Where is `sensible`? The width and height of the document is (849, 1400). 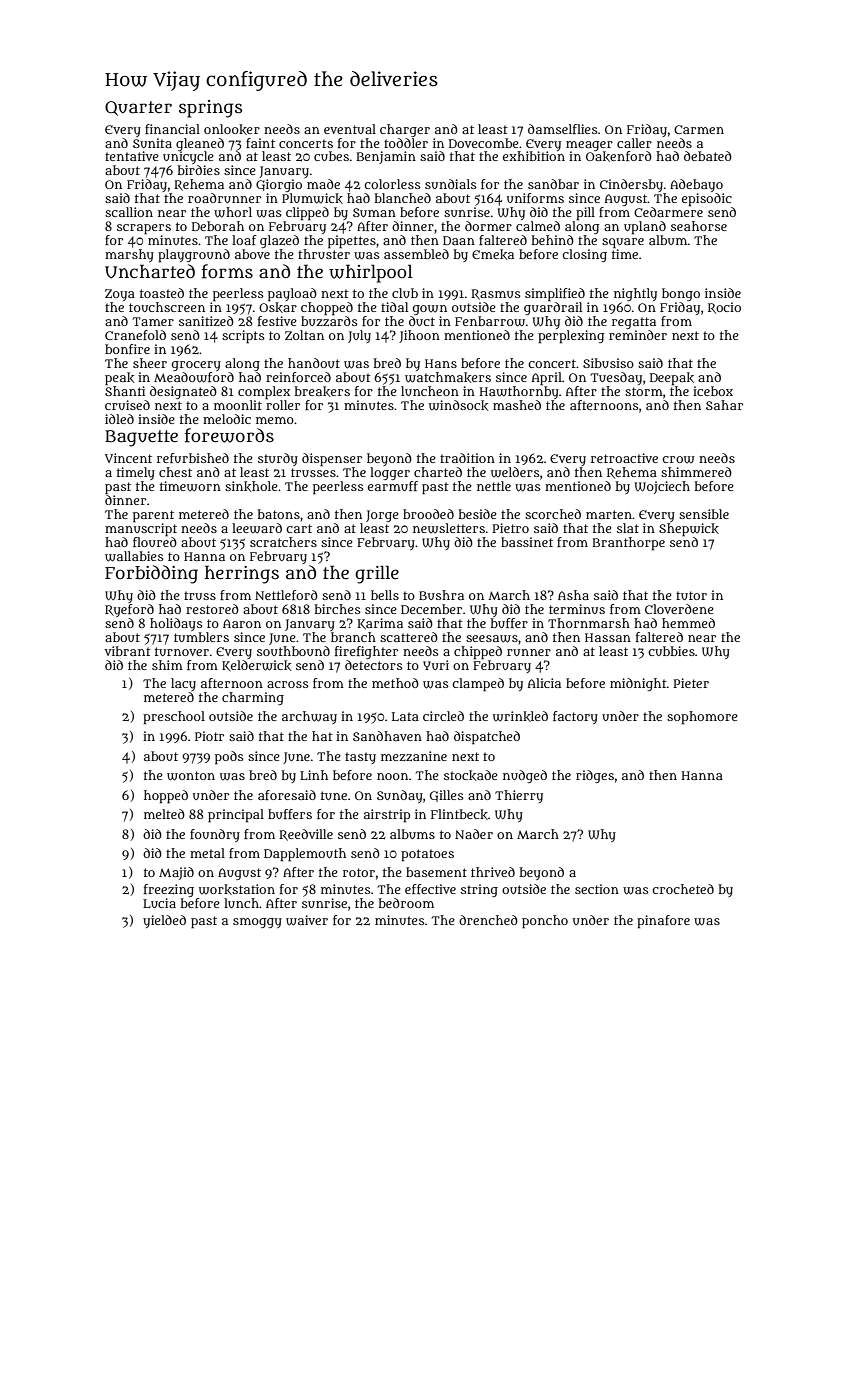 sensible is located at coordinates (704, 514).
